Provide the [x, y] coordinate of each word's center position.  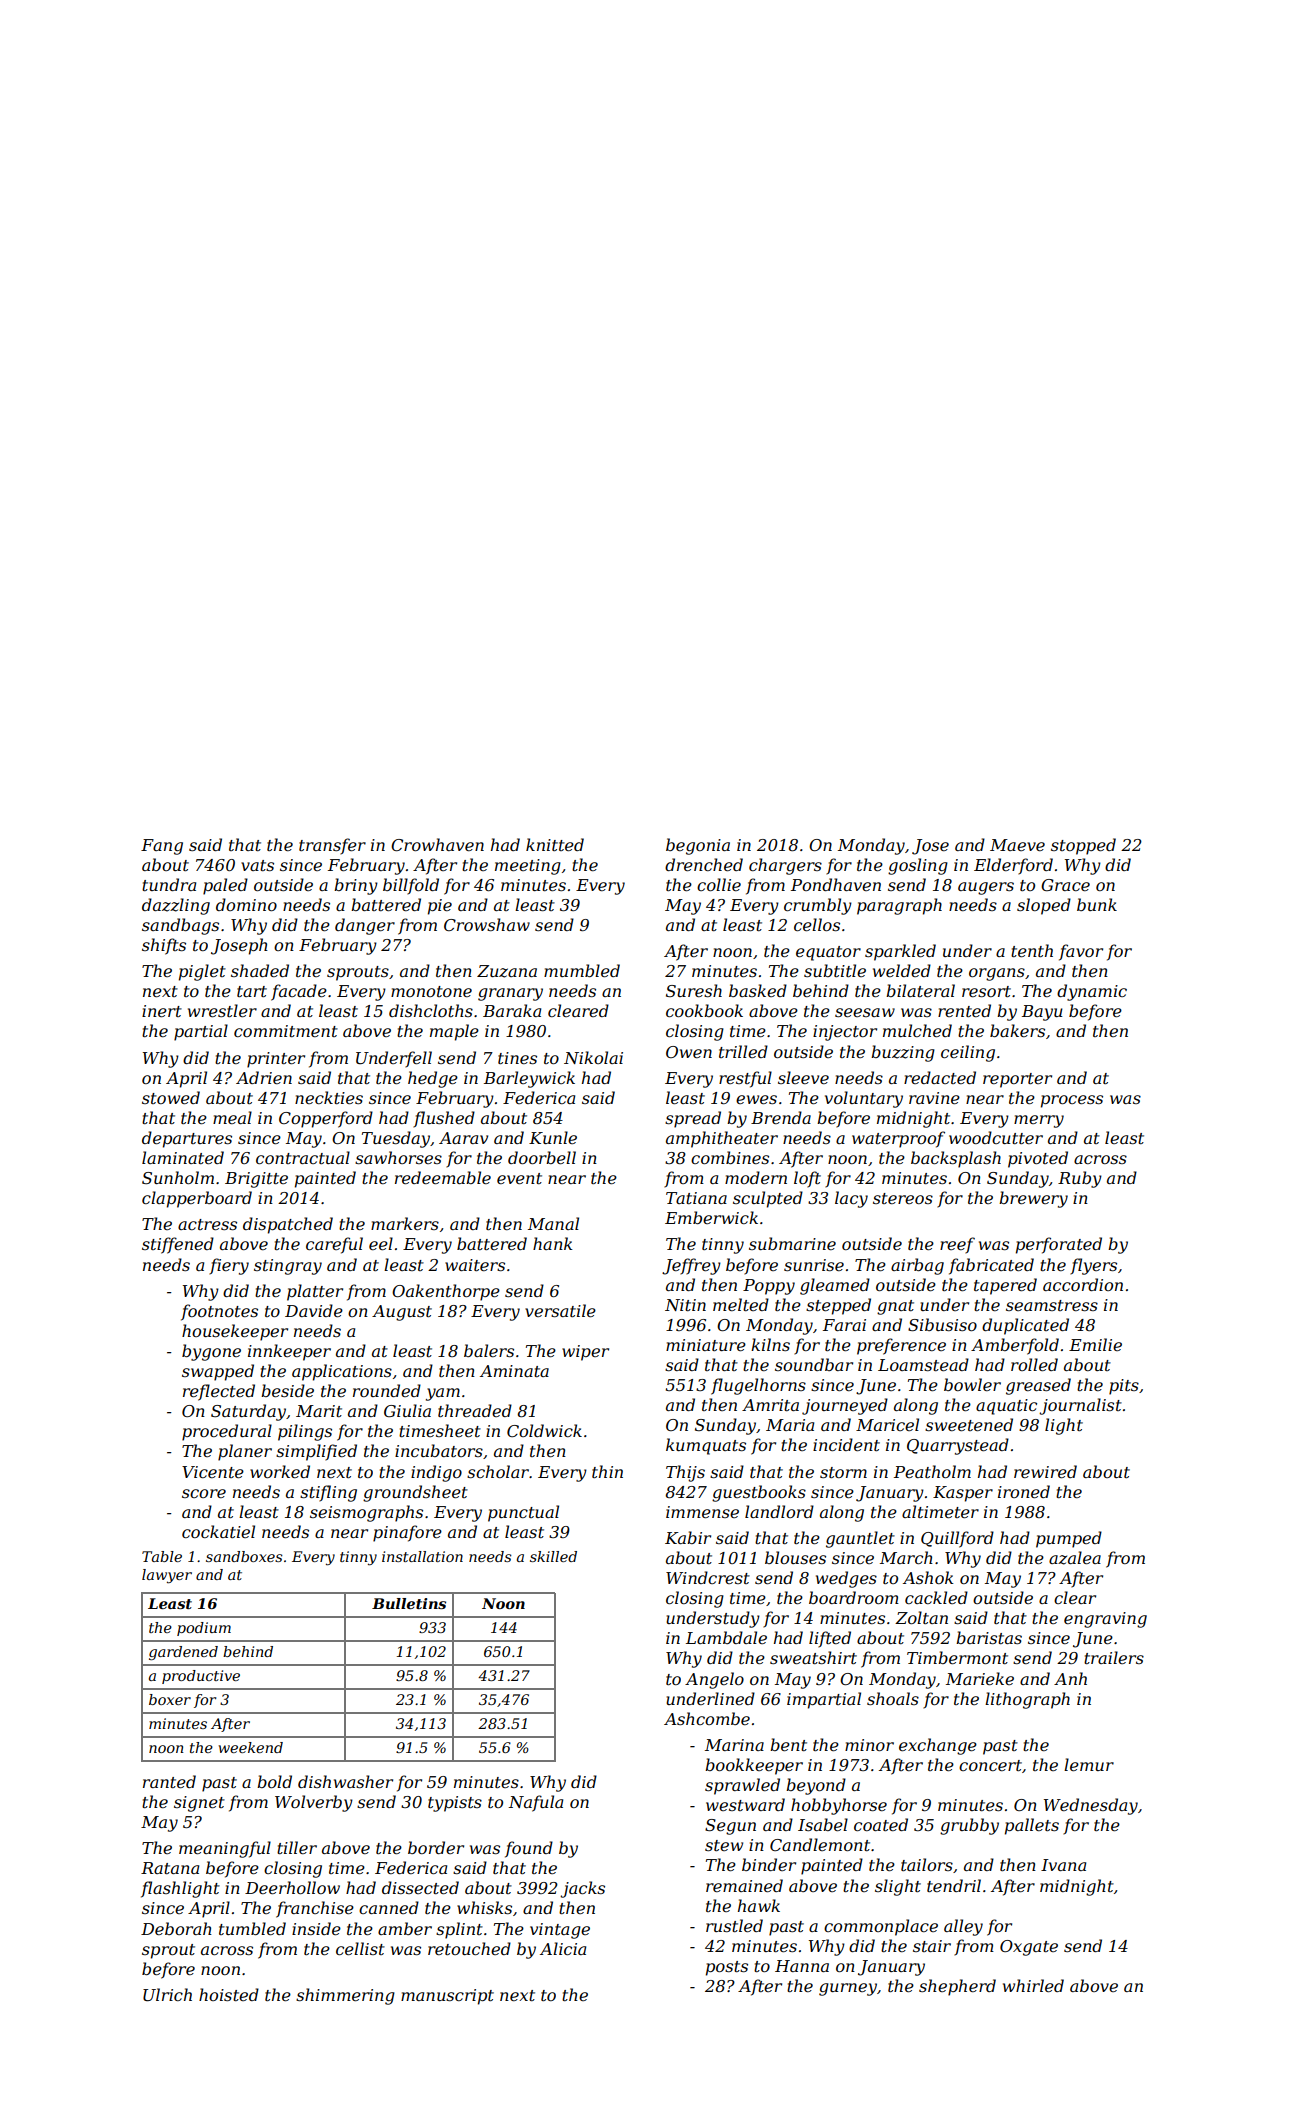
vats [257, 865]
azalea [1075, 1558]
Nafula [535, 1803]
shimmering [345, 1996]
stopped [1083, 846]
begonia [698, 846]
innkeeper [289, 1352]
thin [607, 1471]
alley [963, 1927]
